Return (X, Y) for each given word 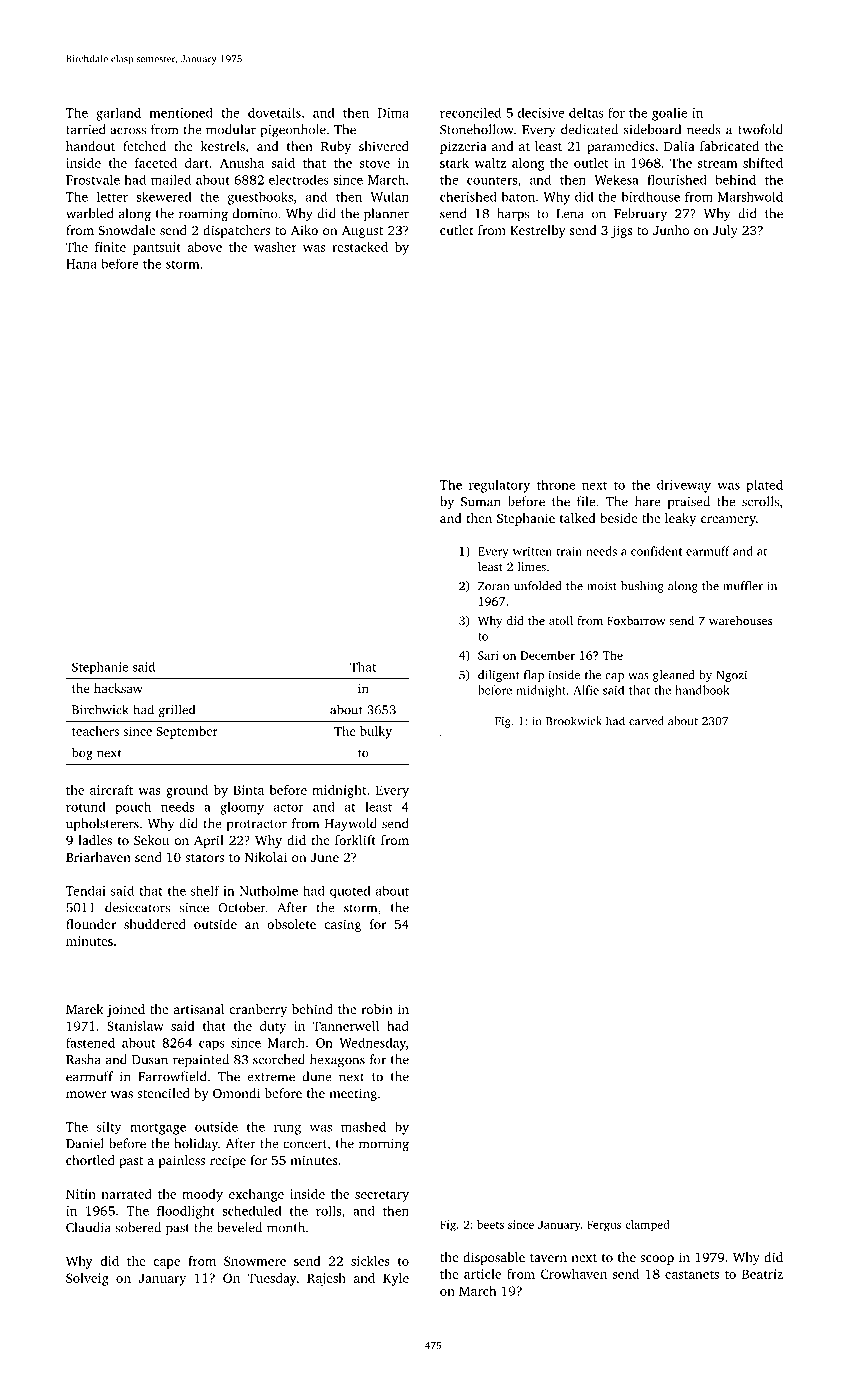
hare (648, 501)
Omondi (236, 1093)
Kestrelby (538, 231)
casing (343, 925)
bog (82, 753)
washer (275, 247)
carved (646, 721)
